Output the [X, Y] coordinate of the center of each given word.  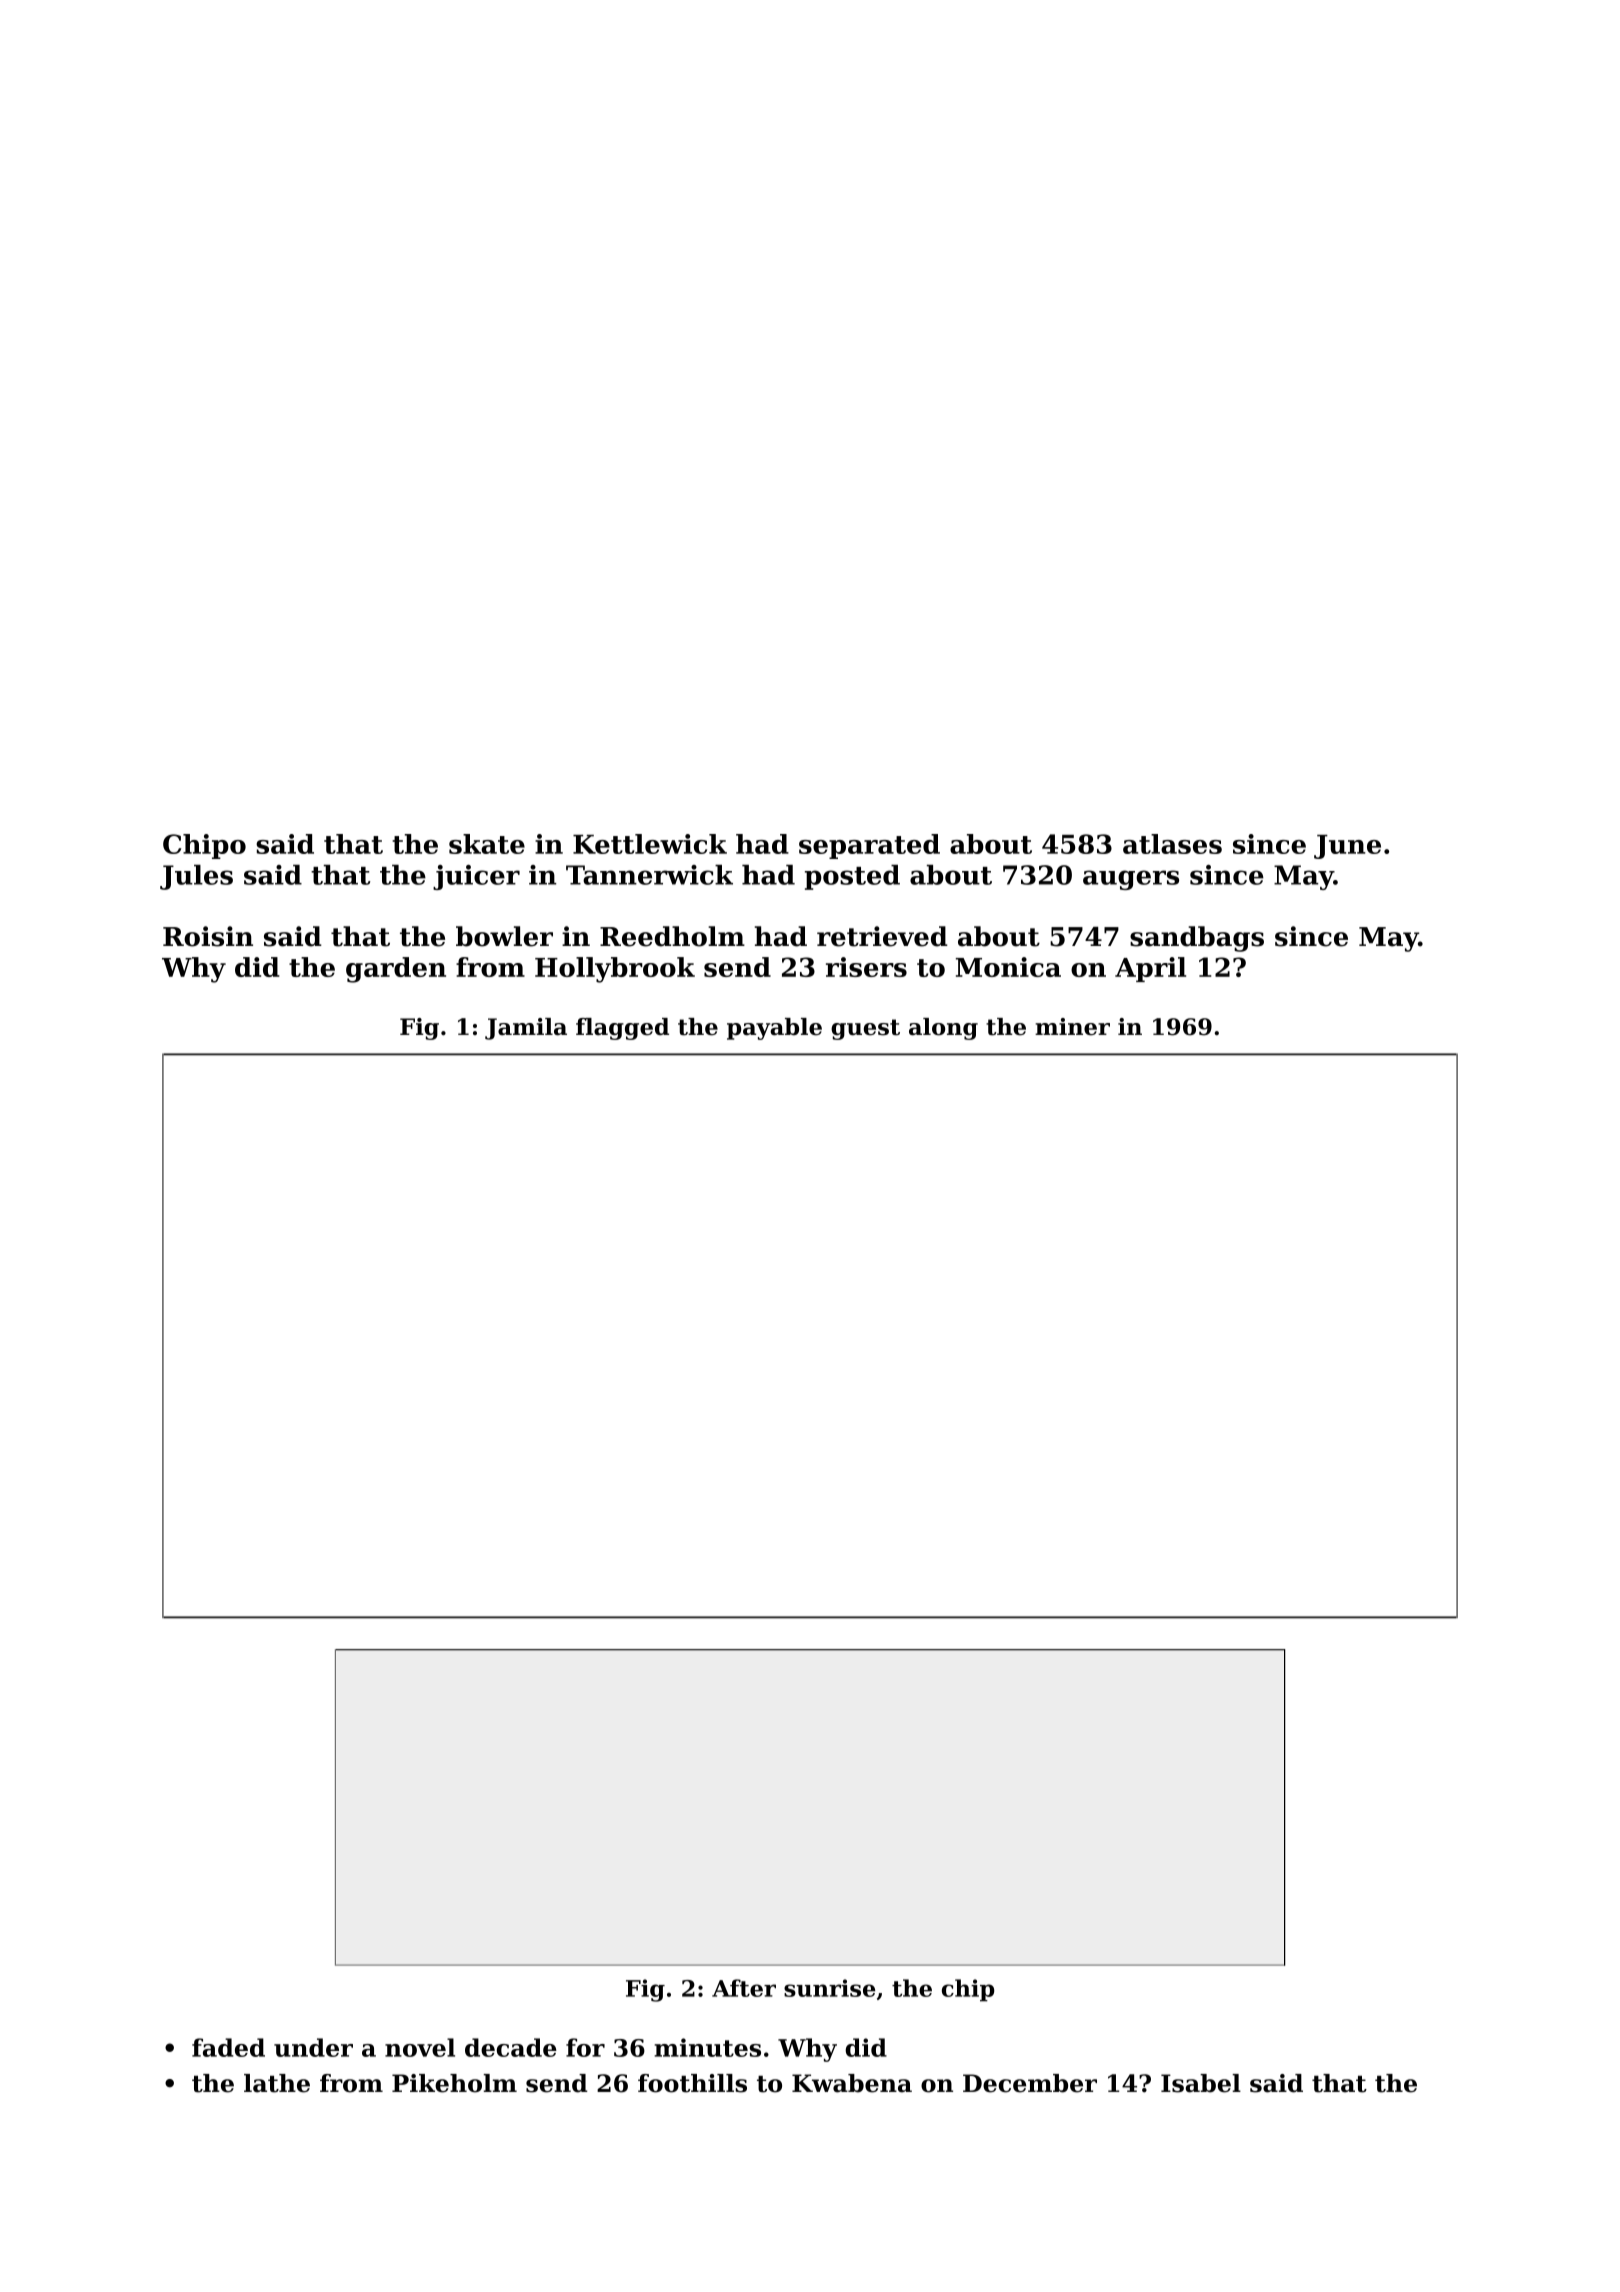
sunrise [829, 1988]
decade [511, 2047]
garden [396, 970]
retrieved [882, 936]
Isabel [1201, 2083]
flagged [622, 1029]
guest [865, 1029]
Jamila [526, 1029]
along [943, 1029]
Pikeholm [454, 2083]
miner [1072, 1027]
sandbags [1197, 939]
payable [774, 1029]
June [1347, 847]
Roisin [208, 936]
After [744, 1988]
